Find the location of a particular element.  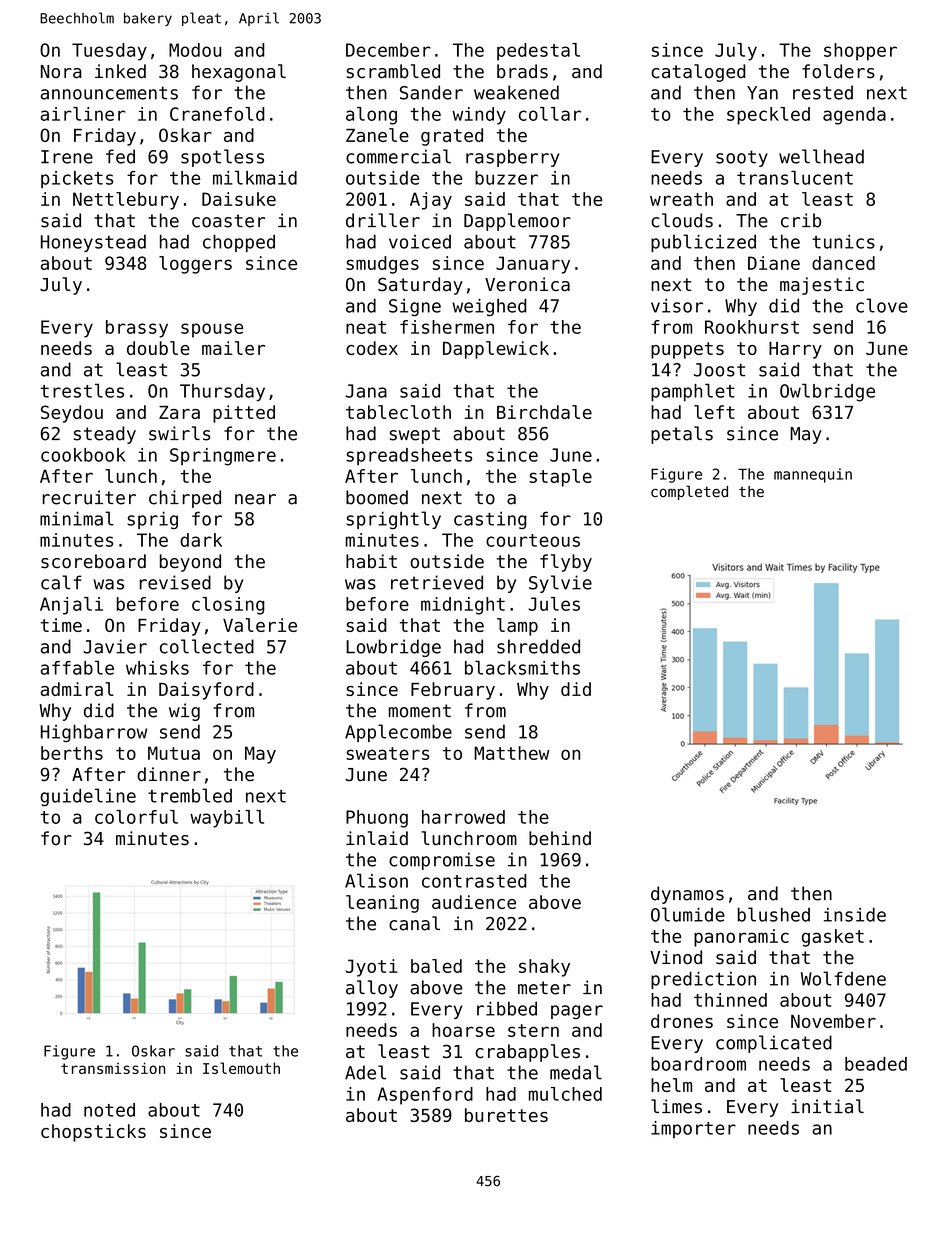

waybill is located at coordinates (227, 819).
